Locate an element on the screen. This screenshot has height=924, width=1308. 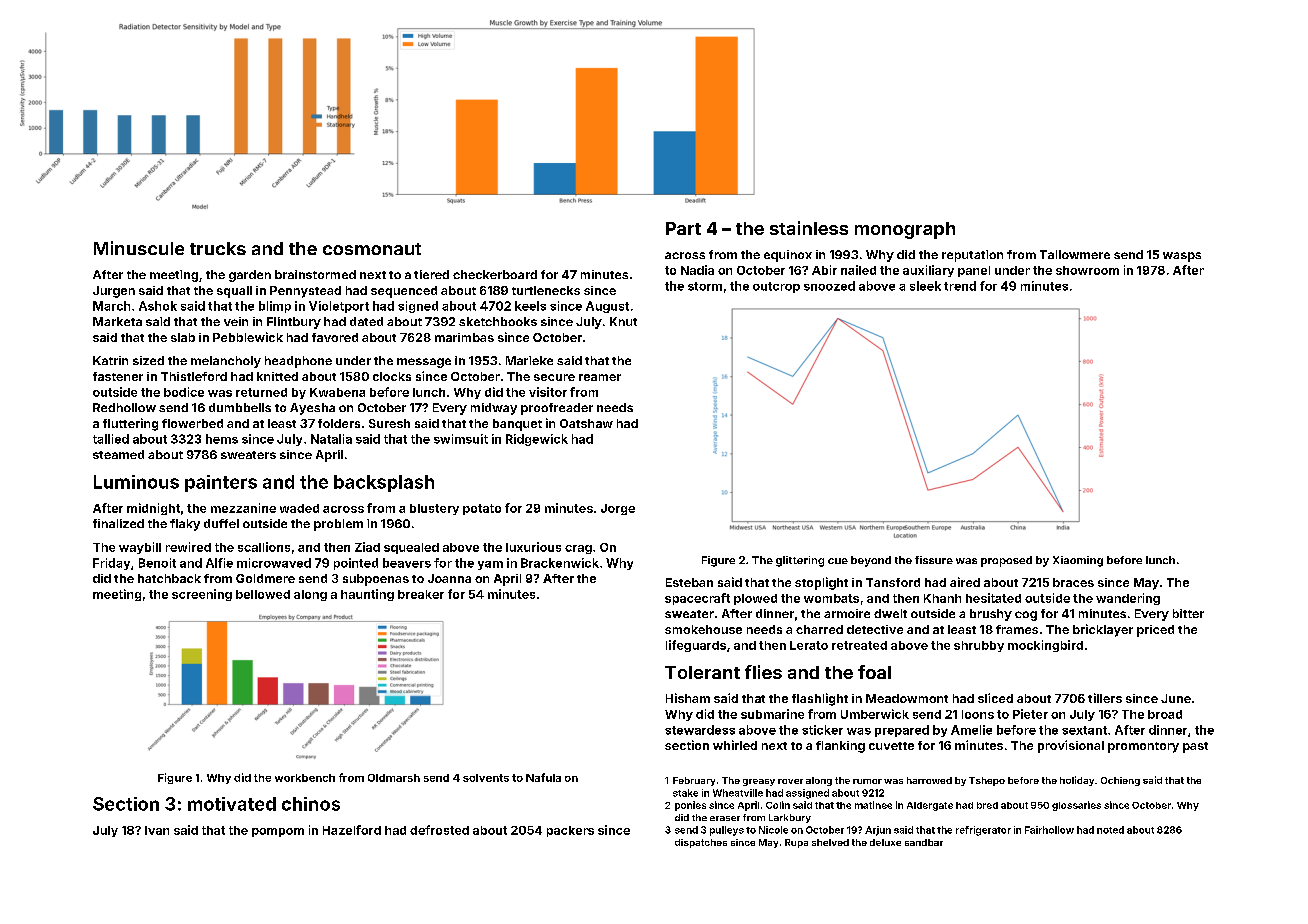
flashlight is located at coordinates (820, 699).
